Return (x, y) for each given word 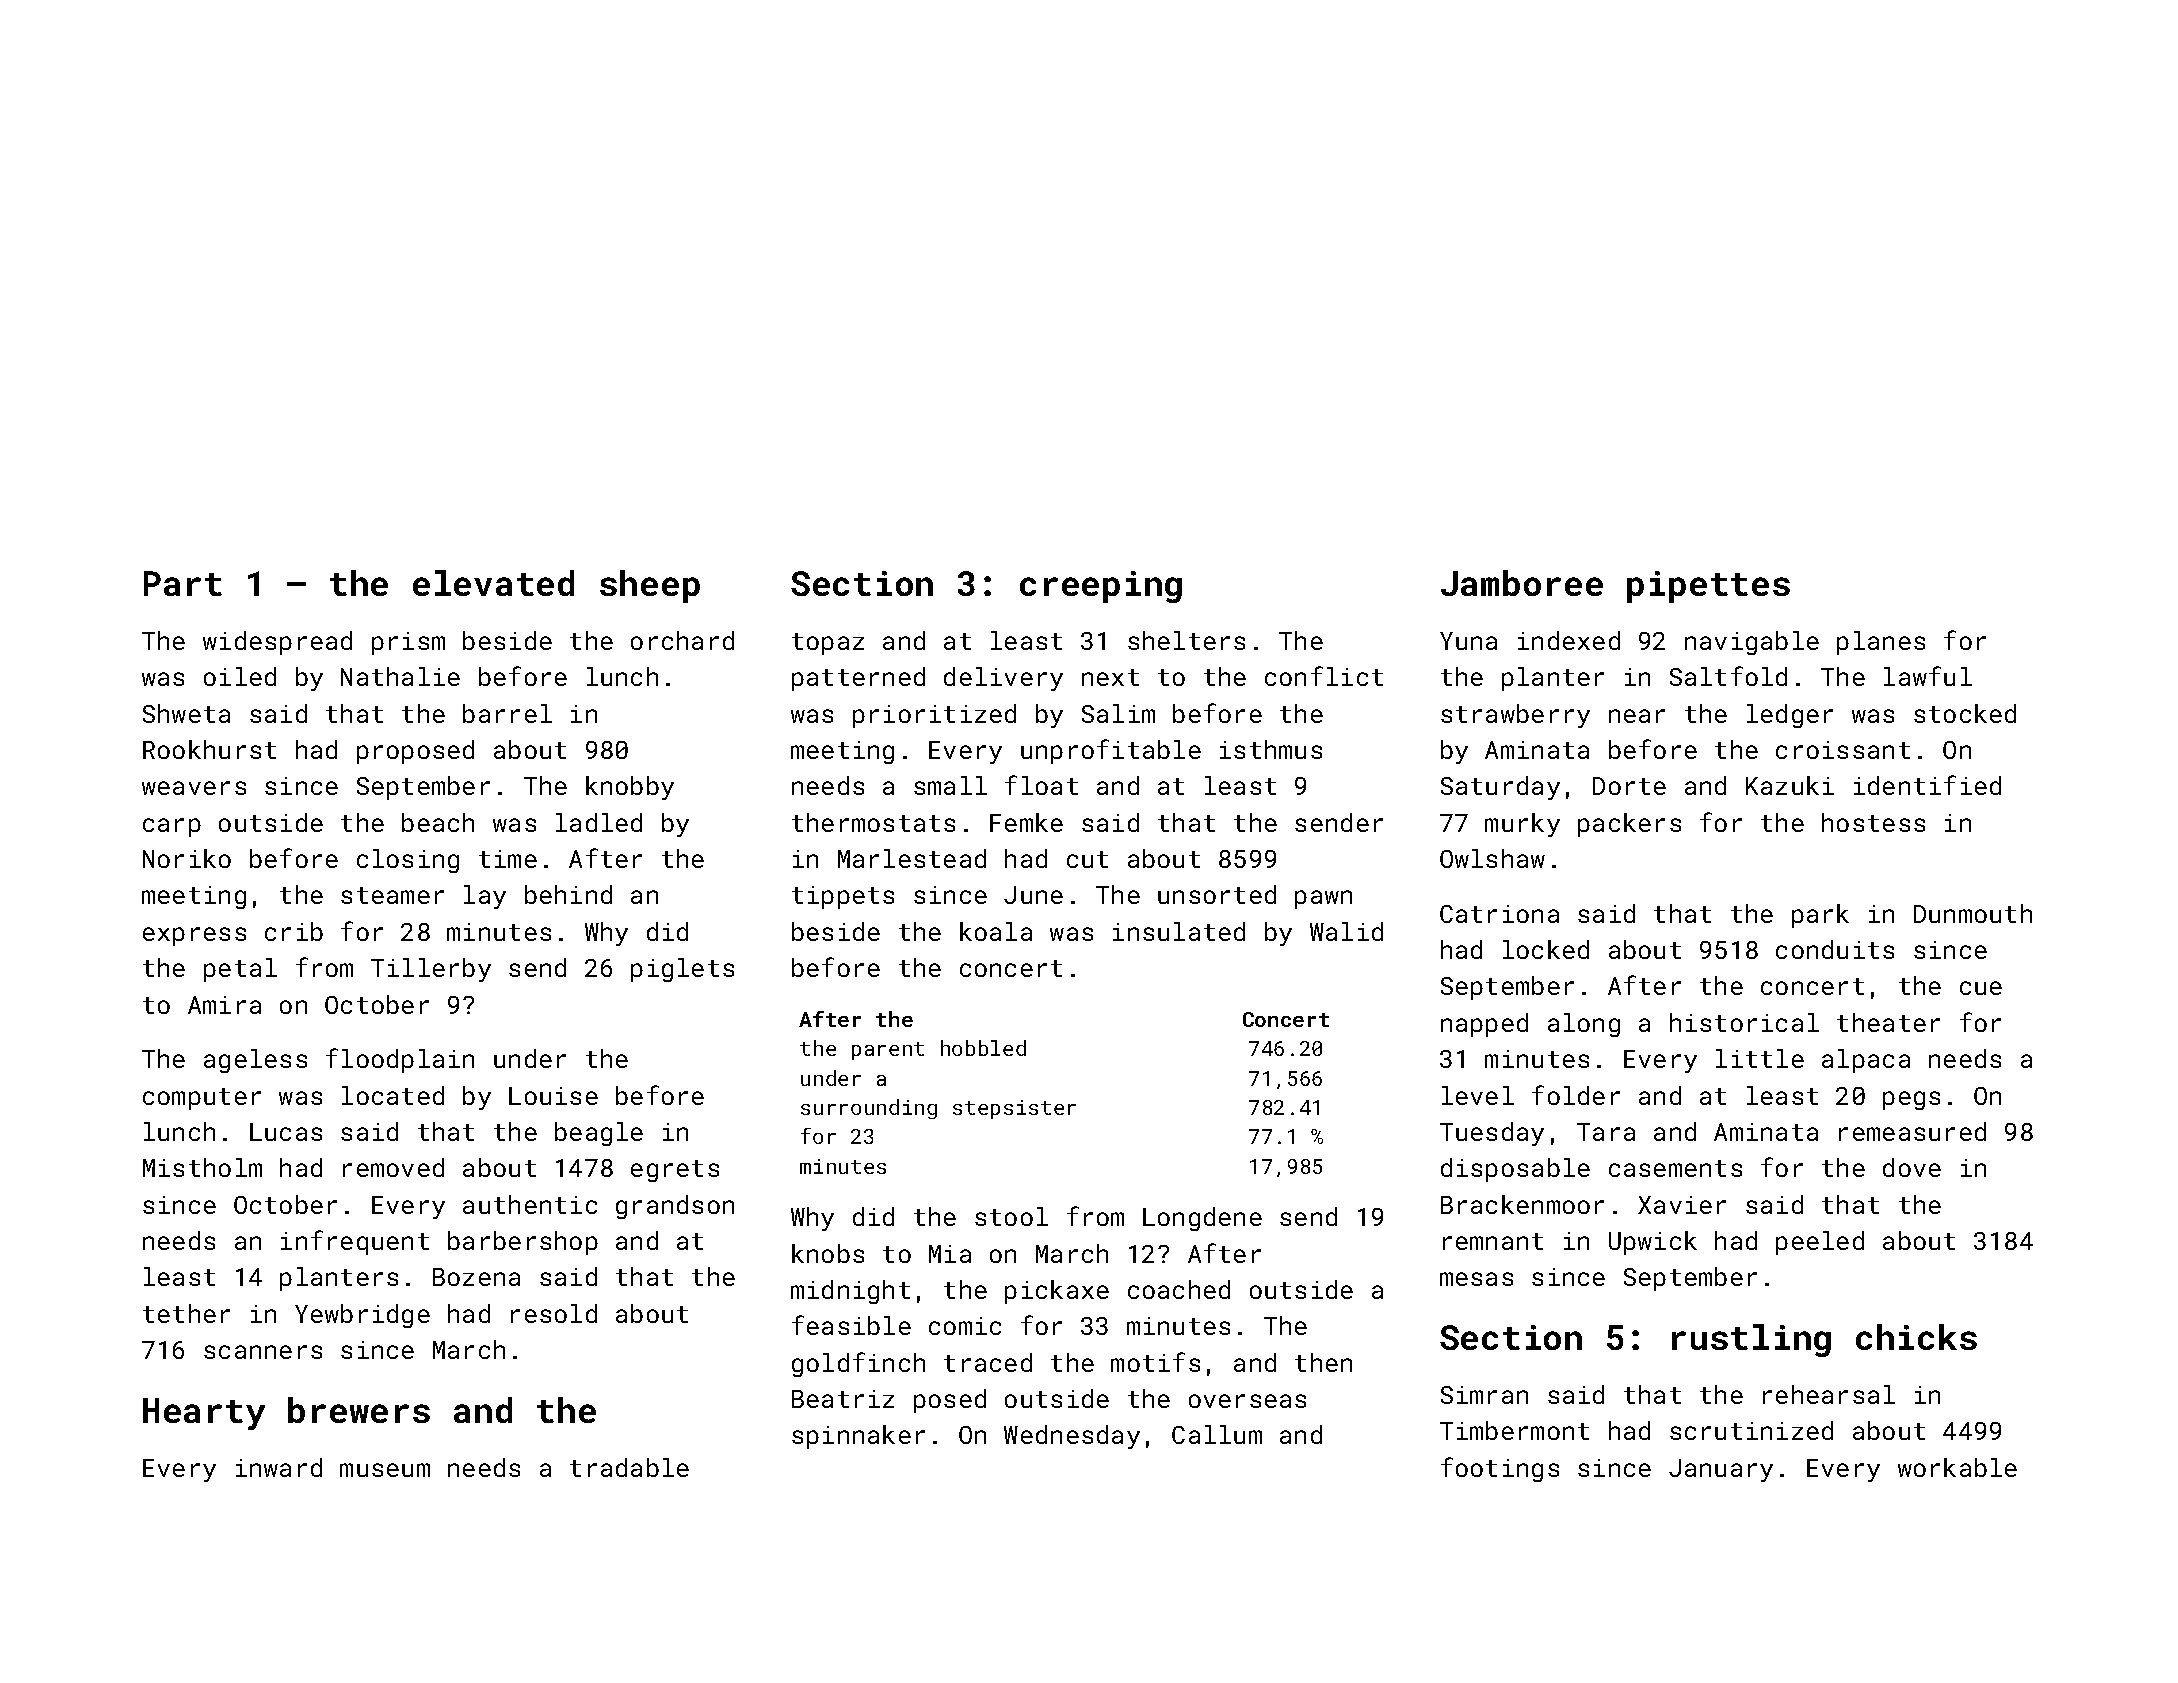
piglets (682, 970)
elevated (493, 583)
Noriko (187, 858)
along (1584, 1025)
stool (1011, 1216)
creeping (1101, 587)
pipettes (1708, 587)
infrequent (355, 1242)
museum (385, 1470)
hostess (1873, 822)
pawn (1323, 899)
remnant (1493, 1241)
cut (1087, 859)
